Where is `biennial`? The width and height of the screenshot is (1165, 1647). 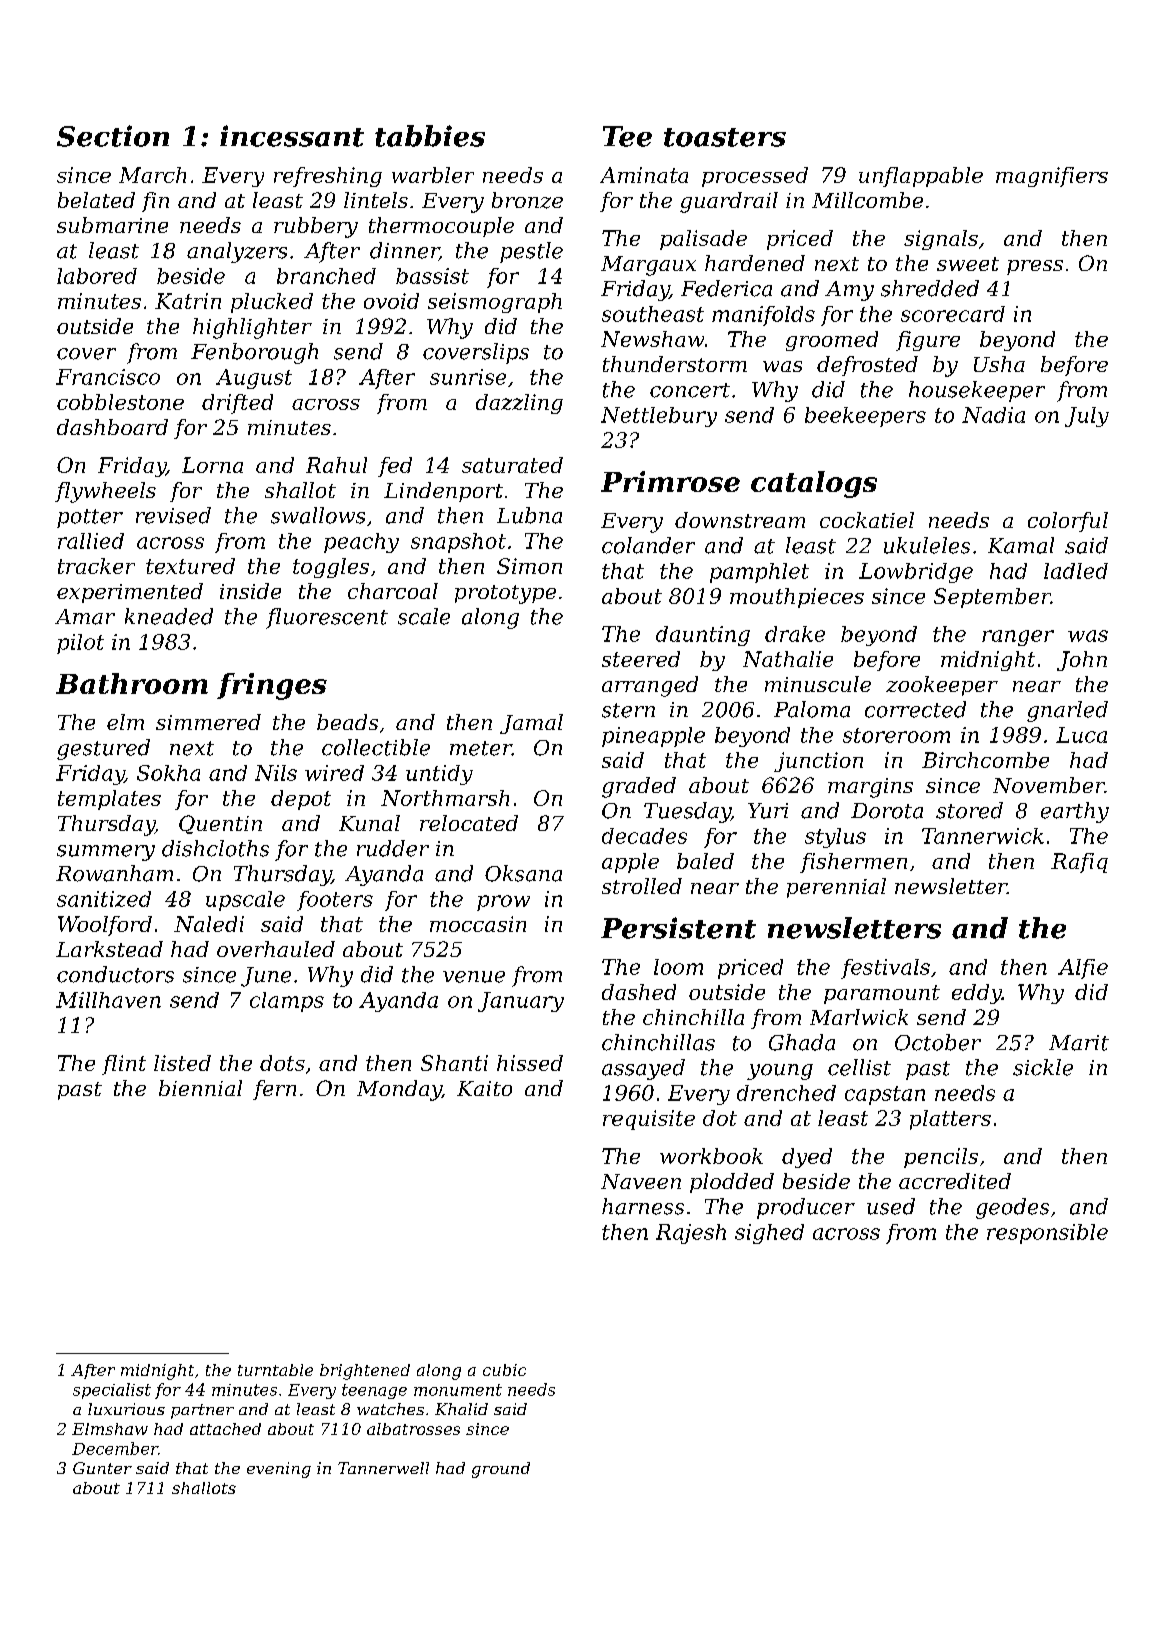 biennial is located at coordinates (200, 1088).
